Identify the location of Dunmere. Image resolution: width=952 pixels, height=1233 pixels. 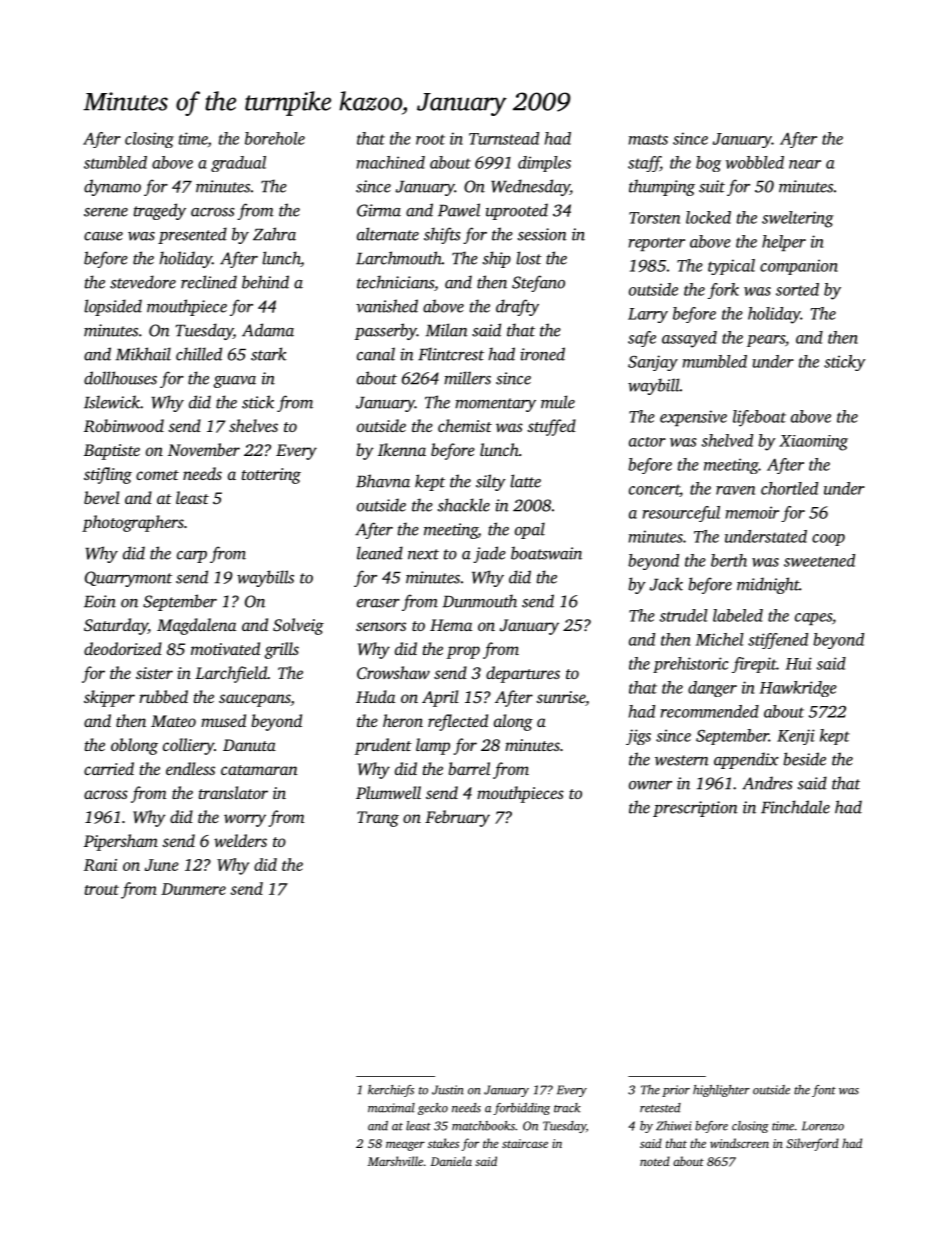
(193, 889).
